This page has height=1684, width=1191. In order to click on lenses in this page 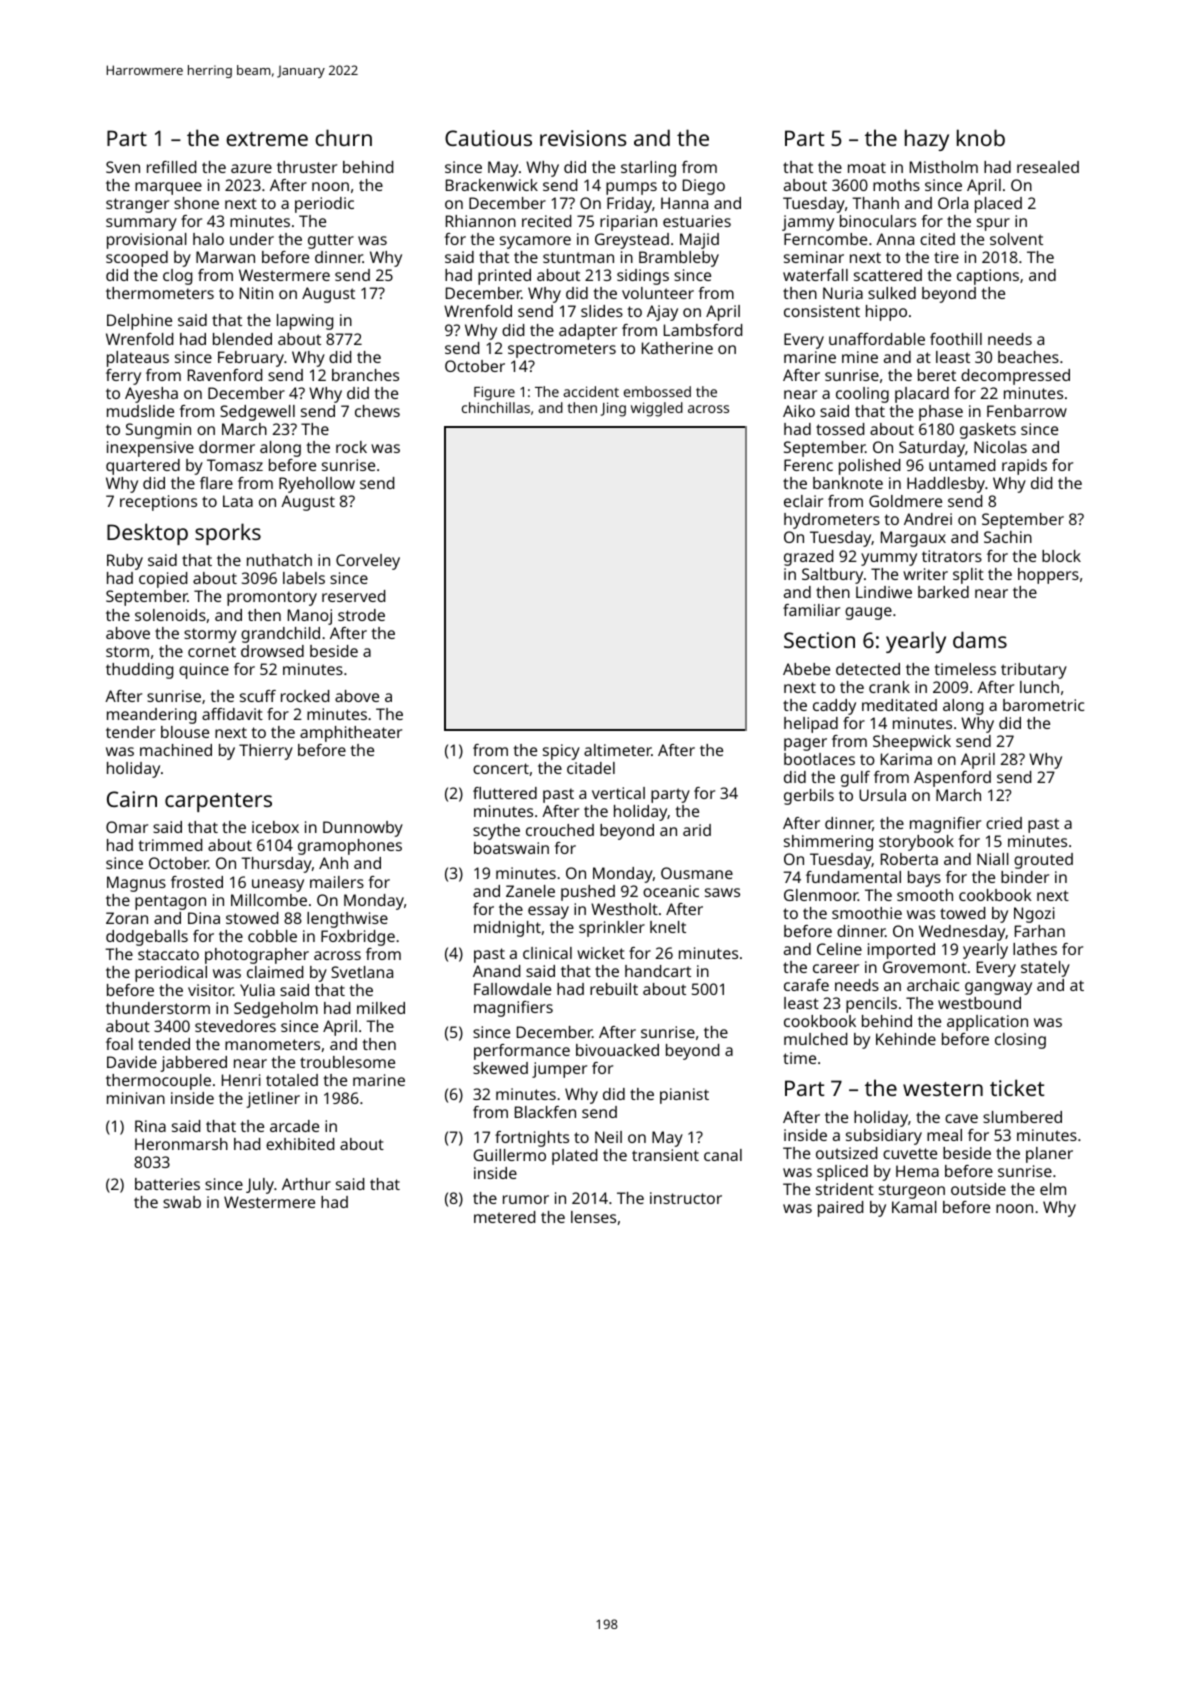, I will do `click(593, 1217)`.
